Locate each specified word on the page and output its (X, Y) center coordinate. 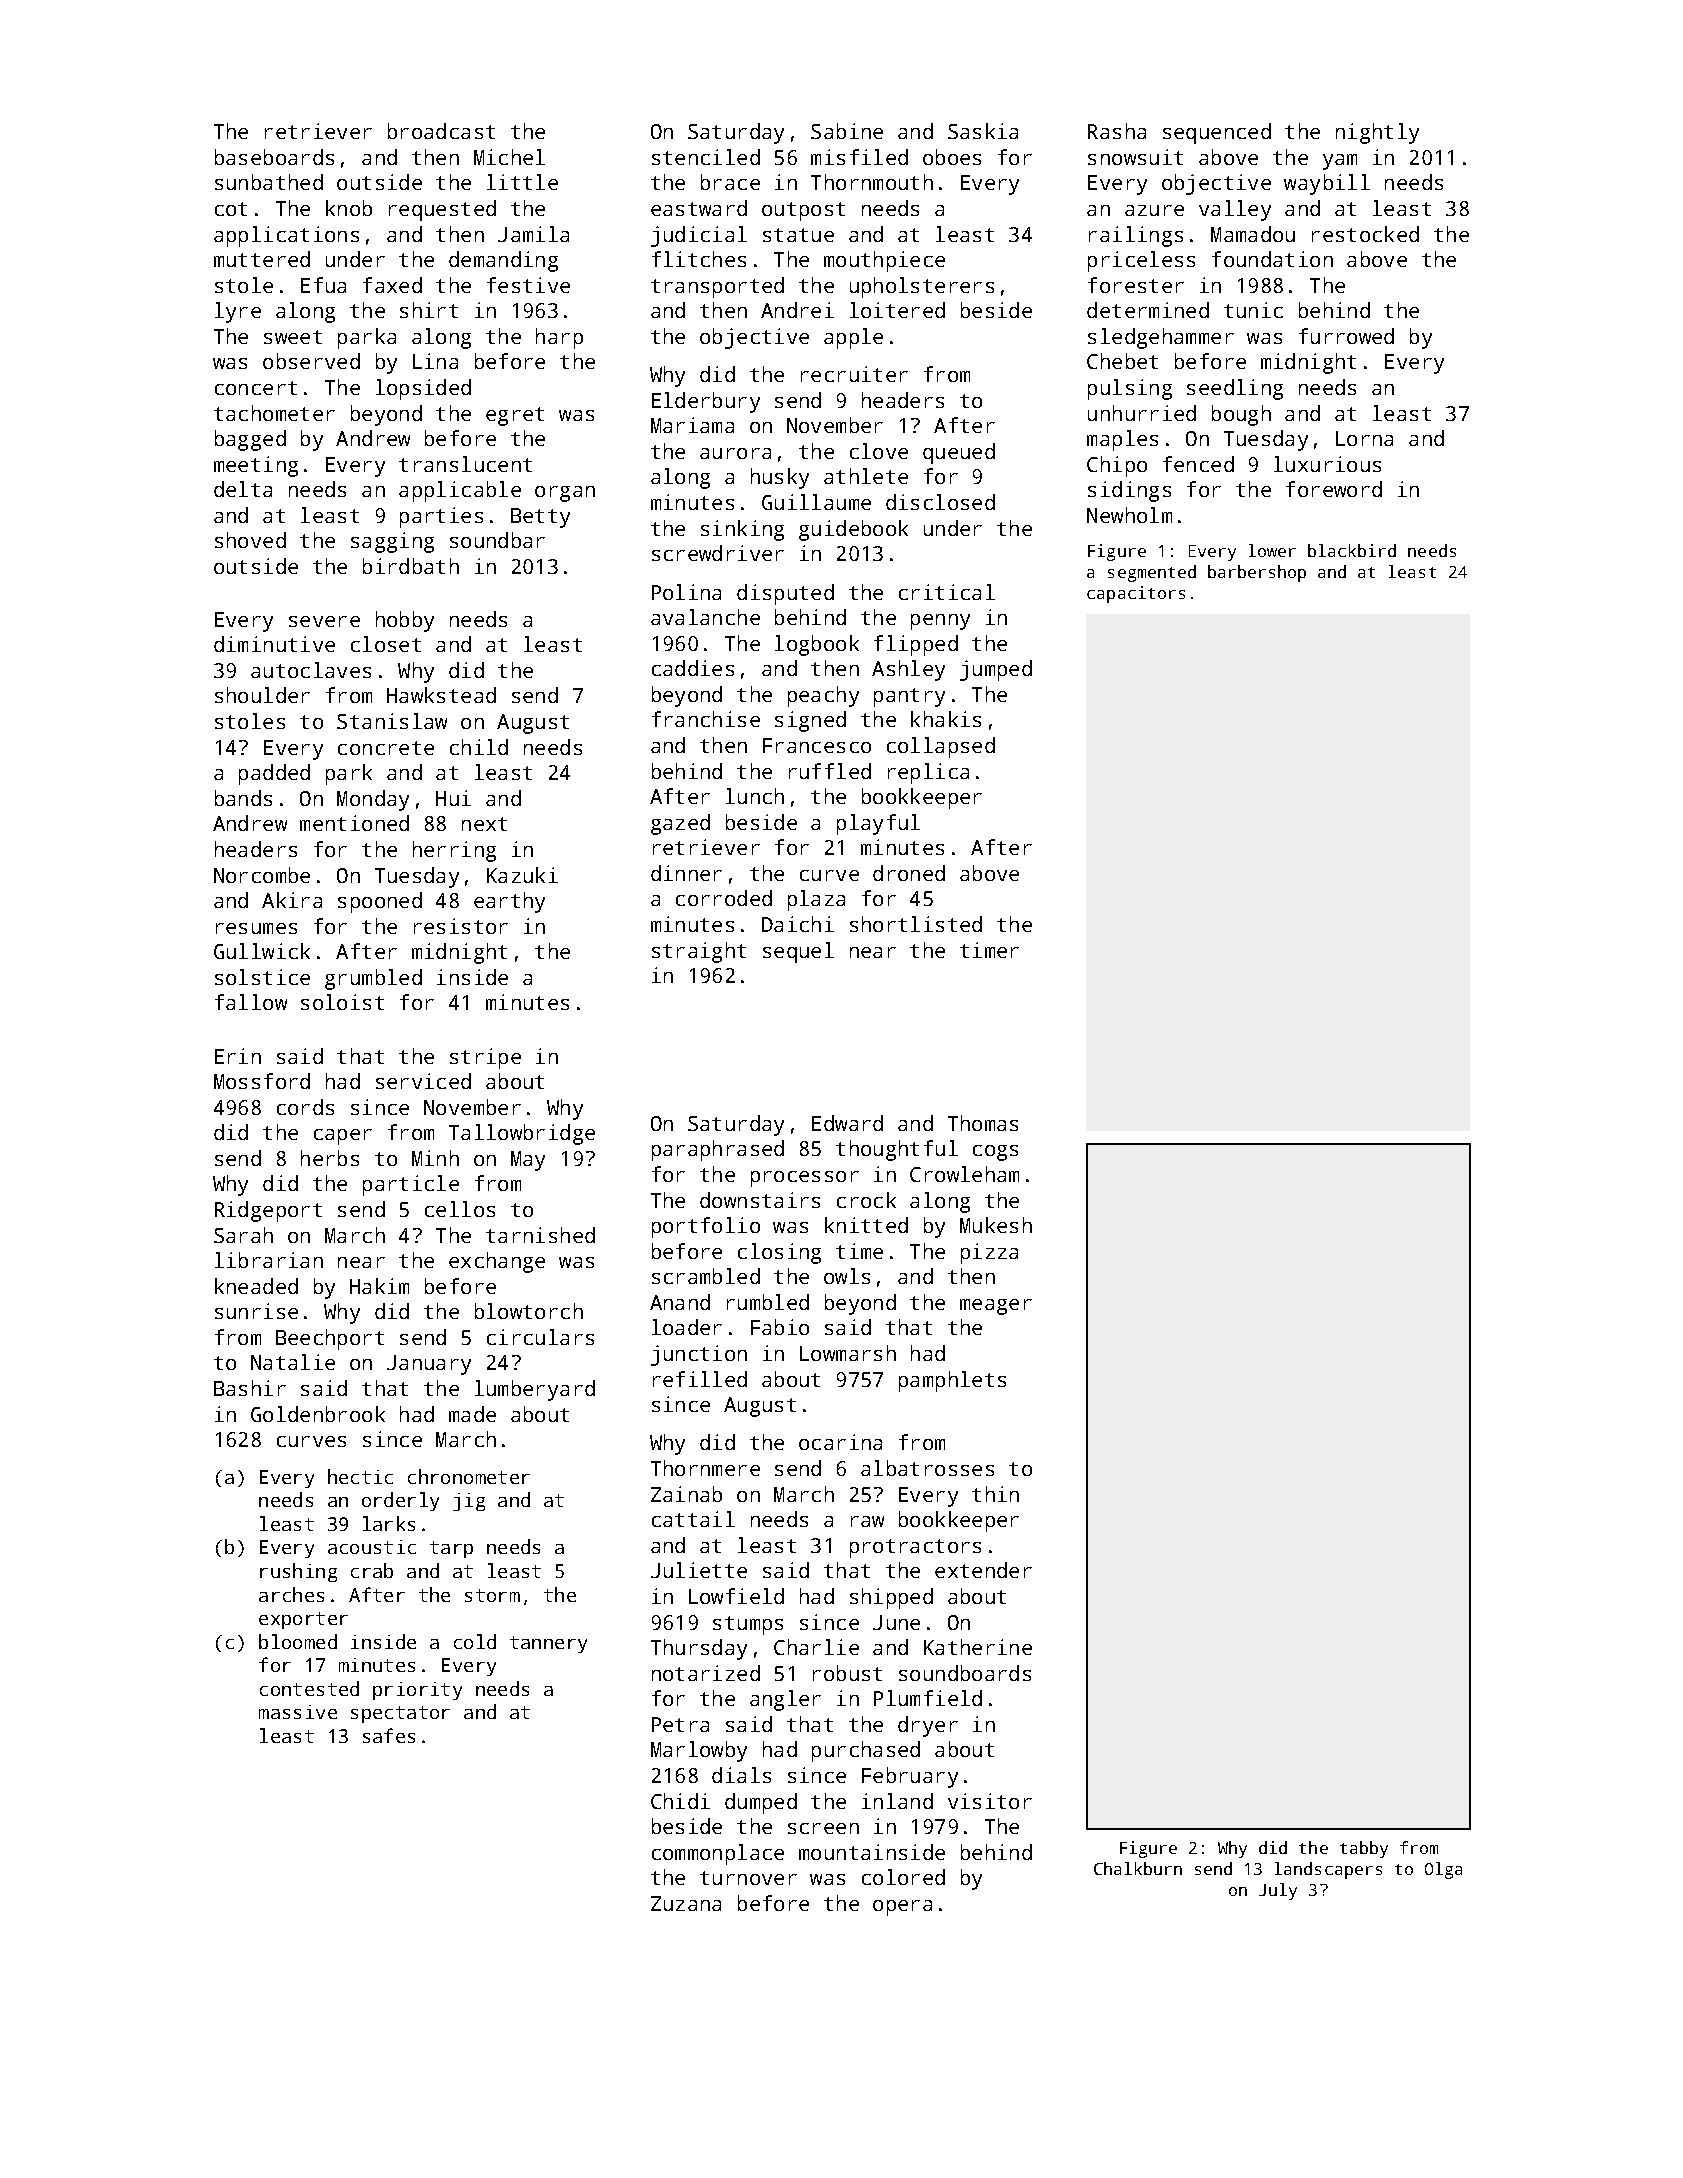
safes (389, 1735)
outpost (803, 211)
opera (902, 1908)
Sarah (243, 1235)
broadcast (441, 131)
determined (1148, 310)
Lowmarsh (848, 1353)
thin (995, 1494)
